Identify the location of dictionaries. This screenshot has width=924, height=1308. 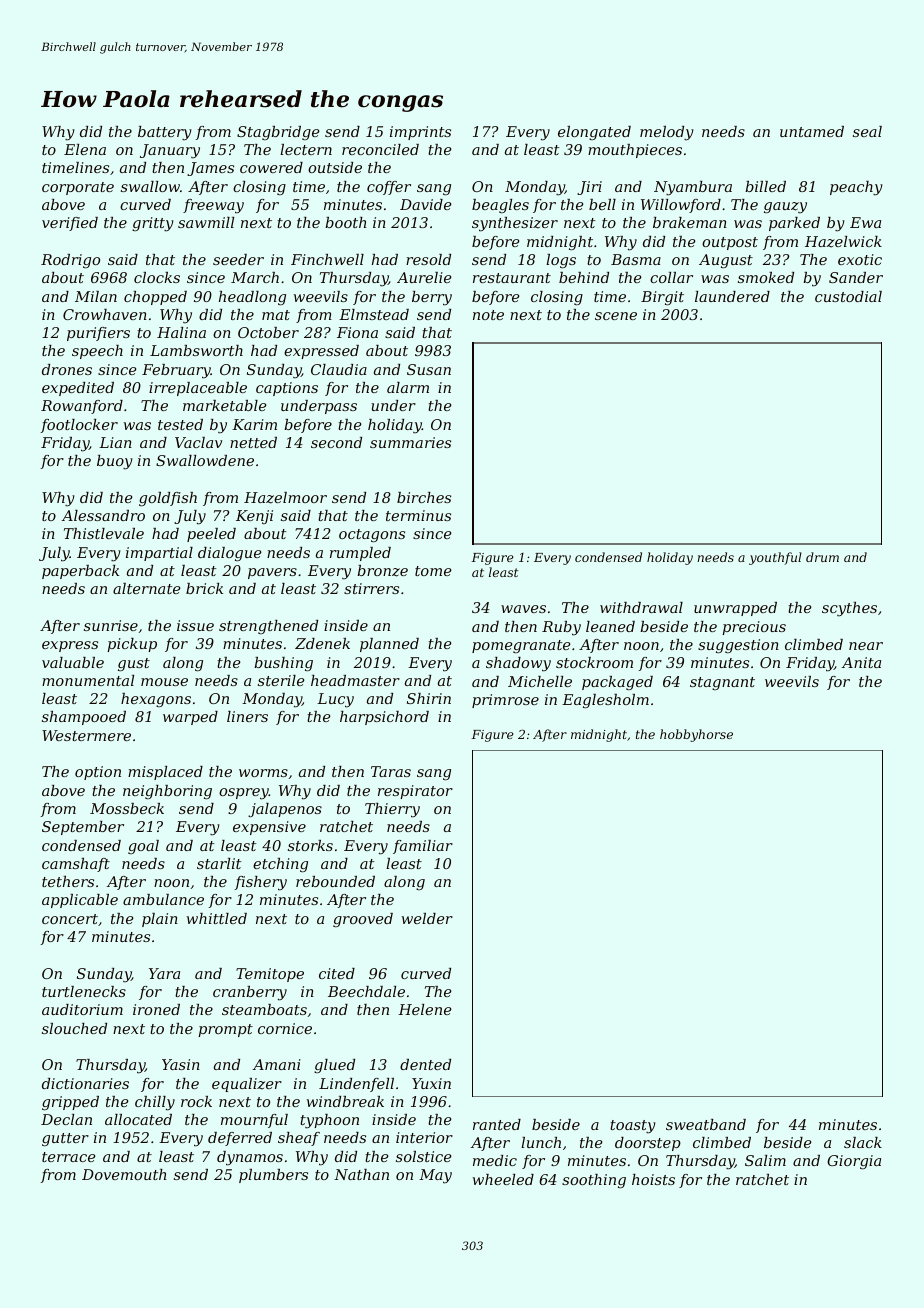
(85, 1083).
